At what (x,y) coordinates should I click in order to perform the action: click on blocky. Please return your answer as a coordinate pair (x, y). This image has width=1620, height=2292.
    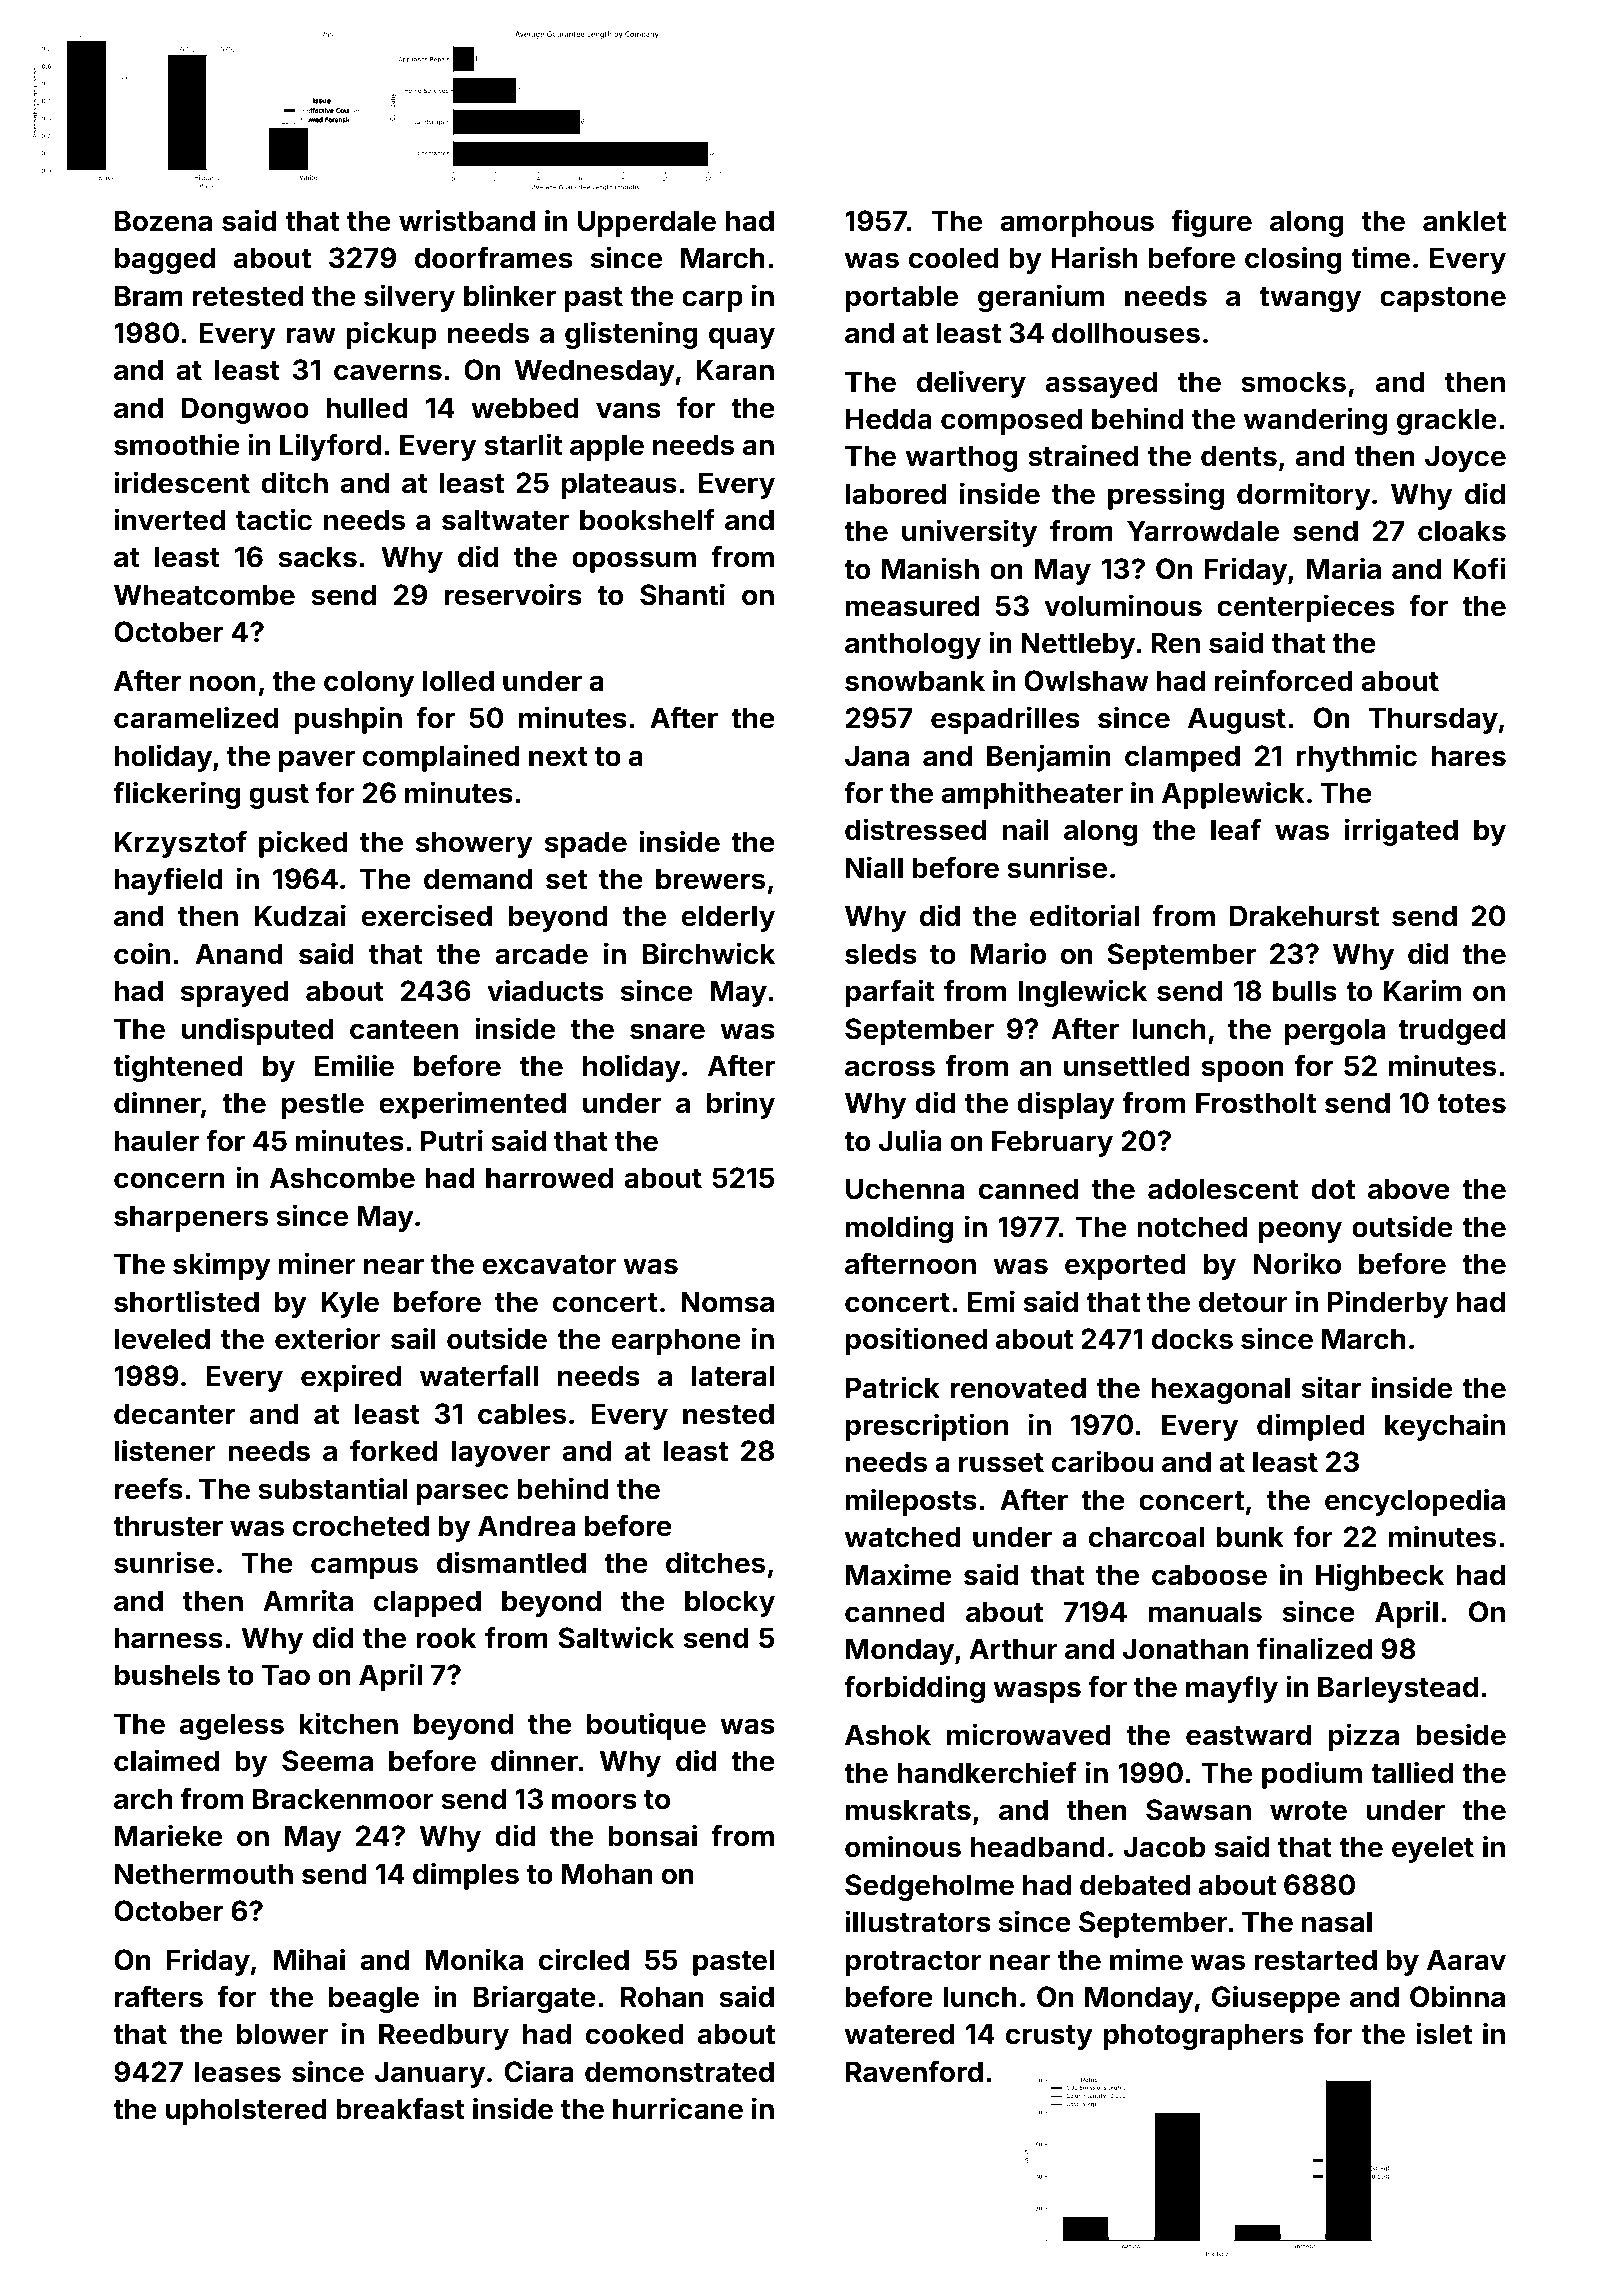
    Looking at the image, I should click on (730, 1603).
